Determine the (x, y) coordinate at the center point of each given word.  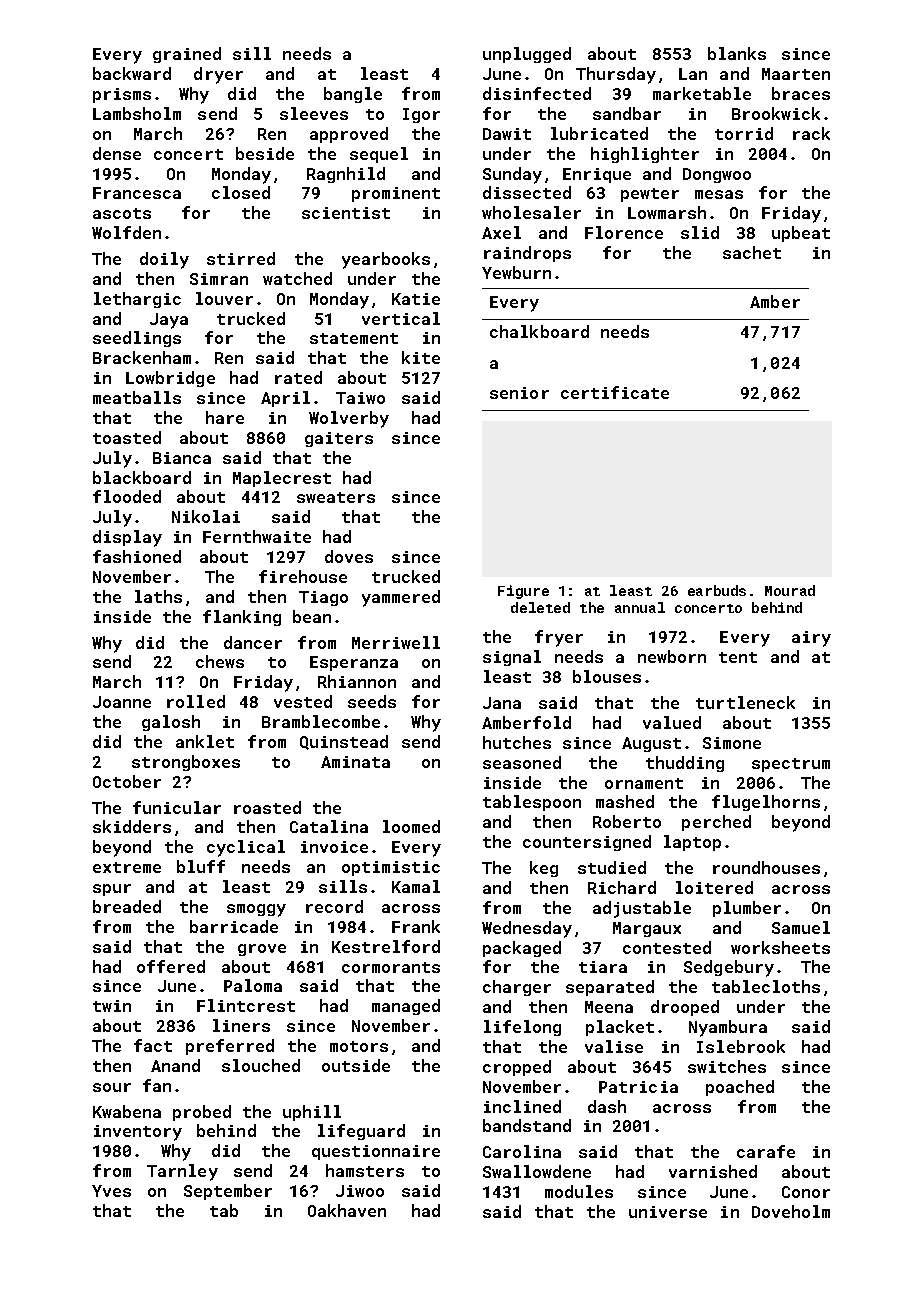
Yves (111, 1191)
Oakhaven (347, 1210)
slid (700, 232)
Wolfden (126, 232)
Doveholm (791, 1211)
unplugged (527, 55)
